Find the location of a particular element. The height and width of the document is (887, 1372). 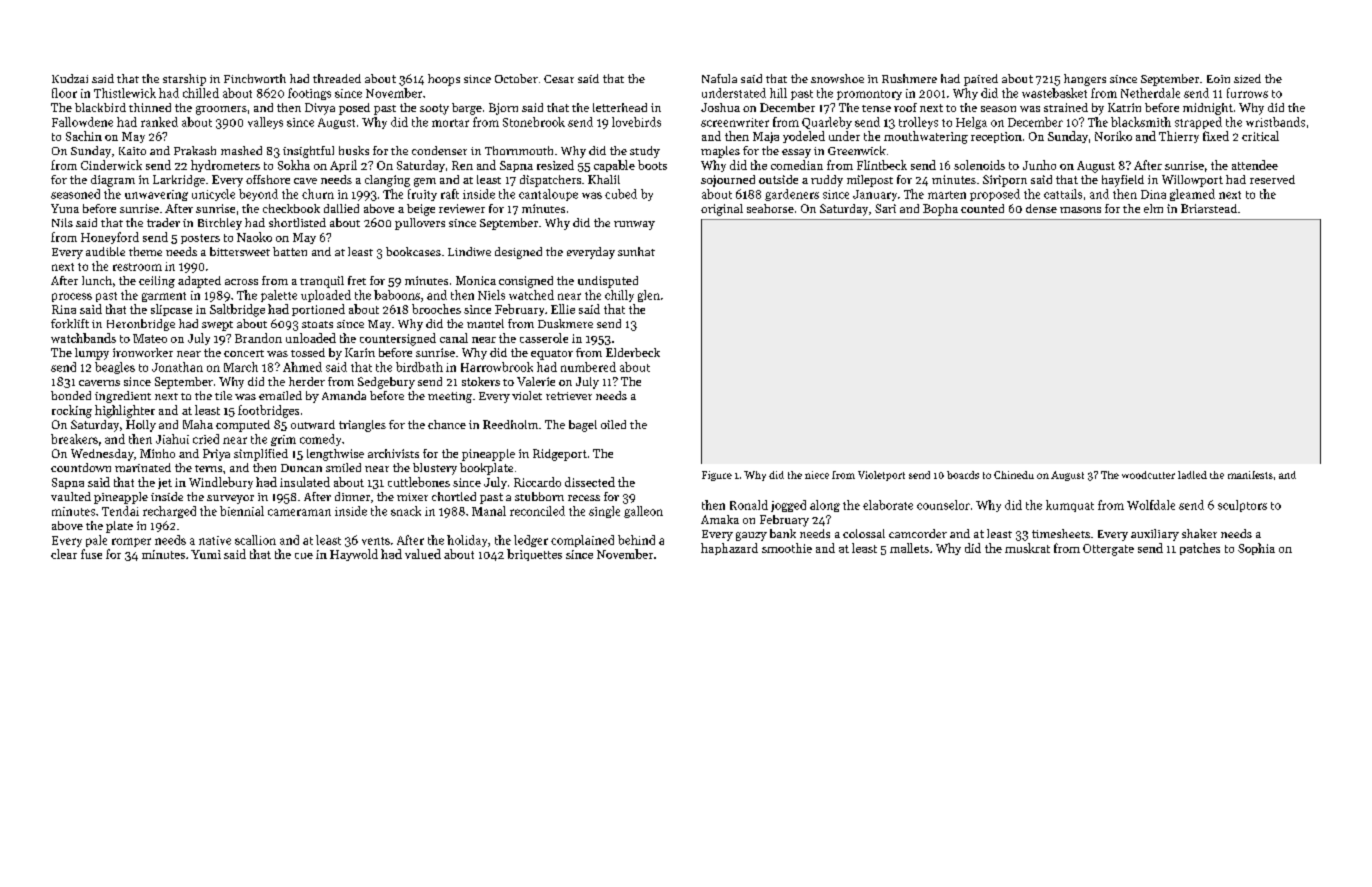

Noriko is located at coordinates (1113, 136).
